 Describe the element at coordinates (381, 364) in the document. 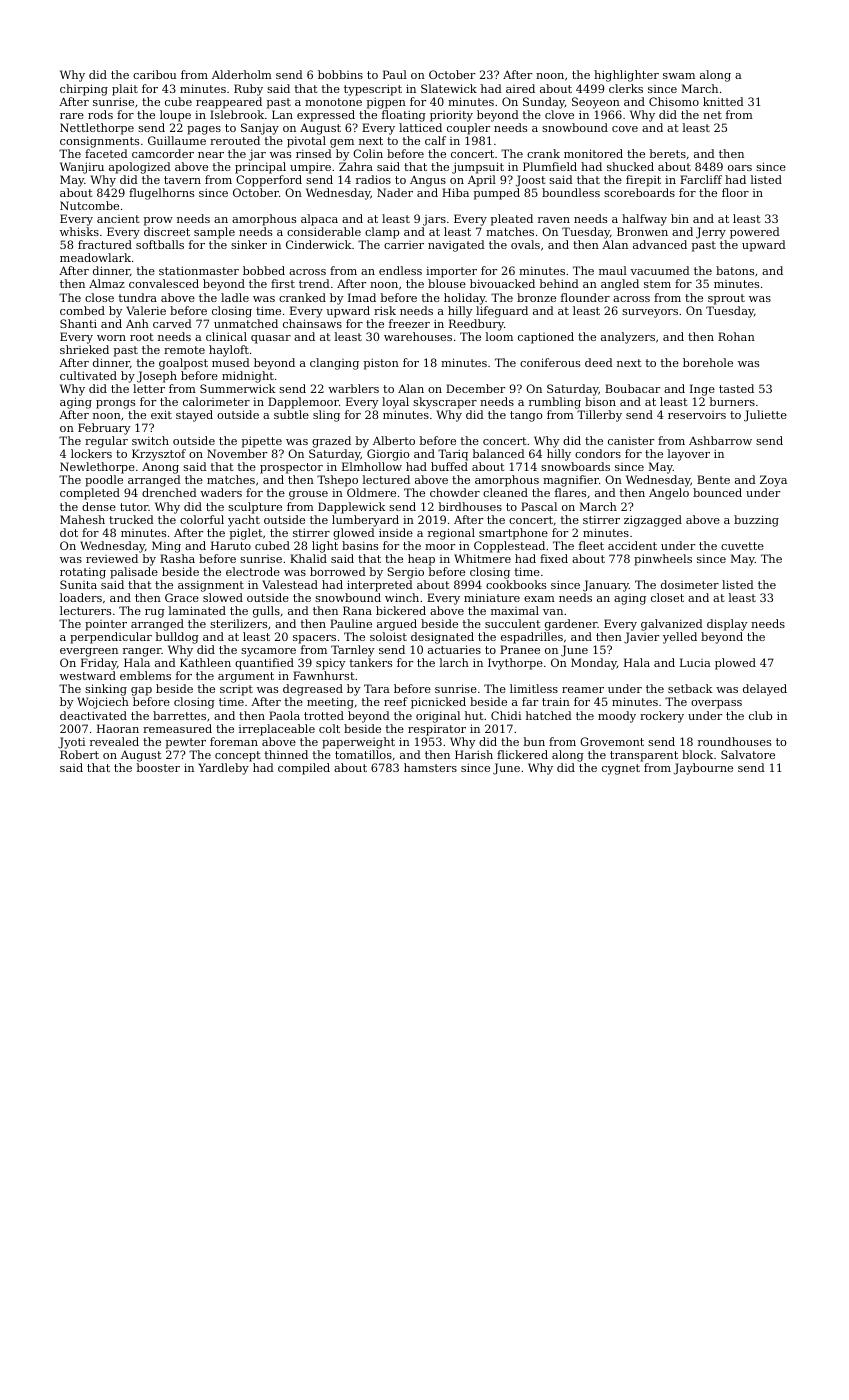

I see `piston` at that location.
